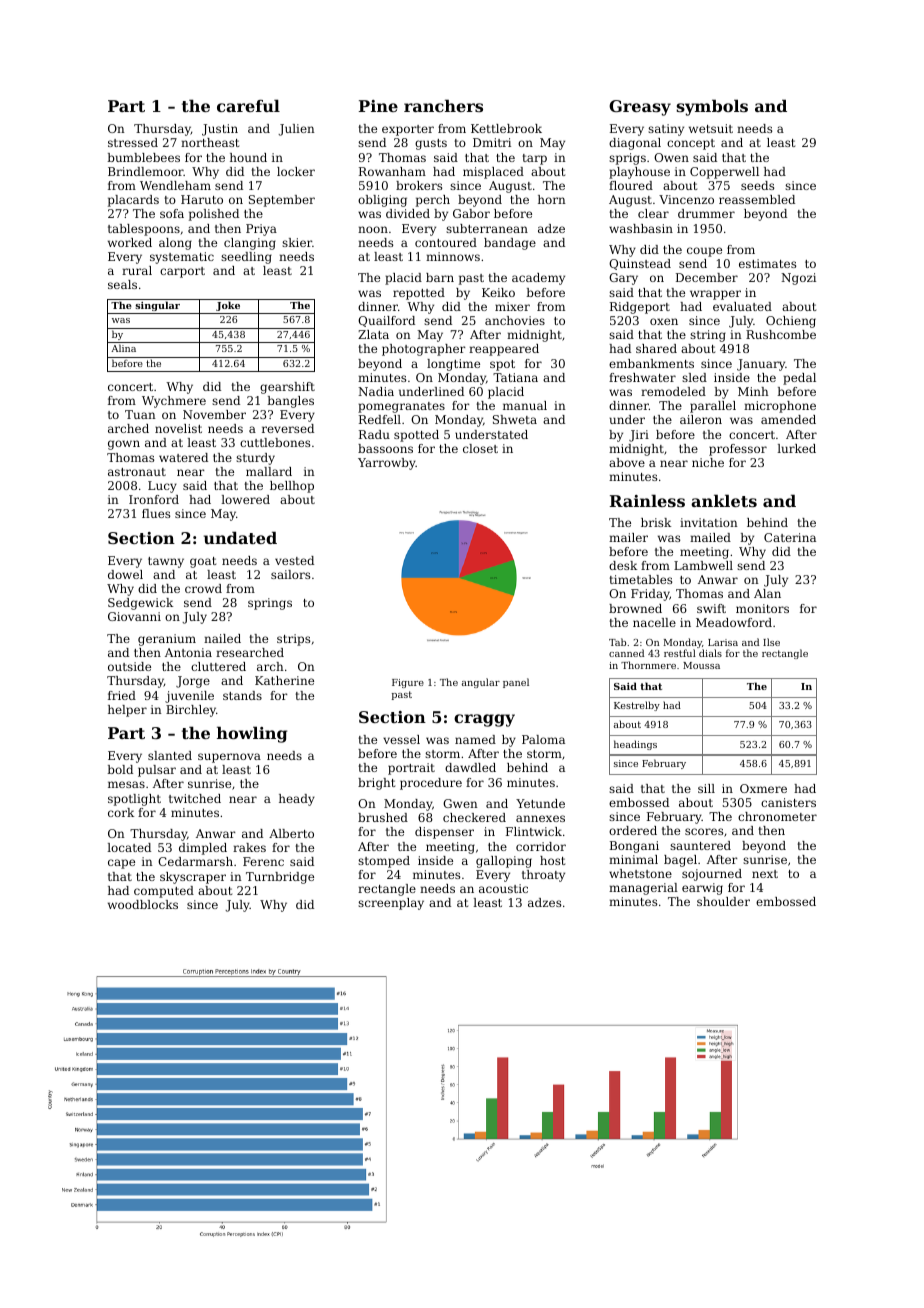  I want to click on worked, so click(130, 242).
